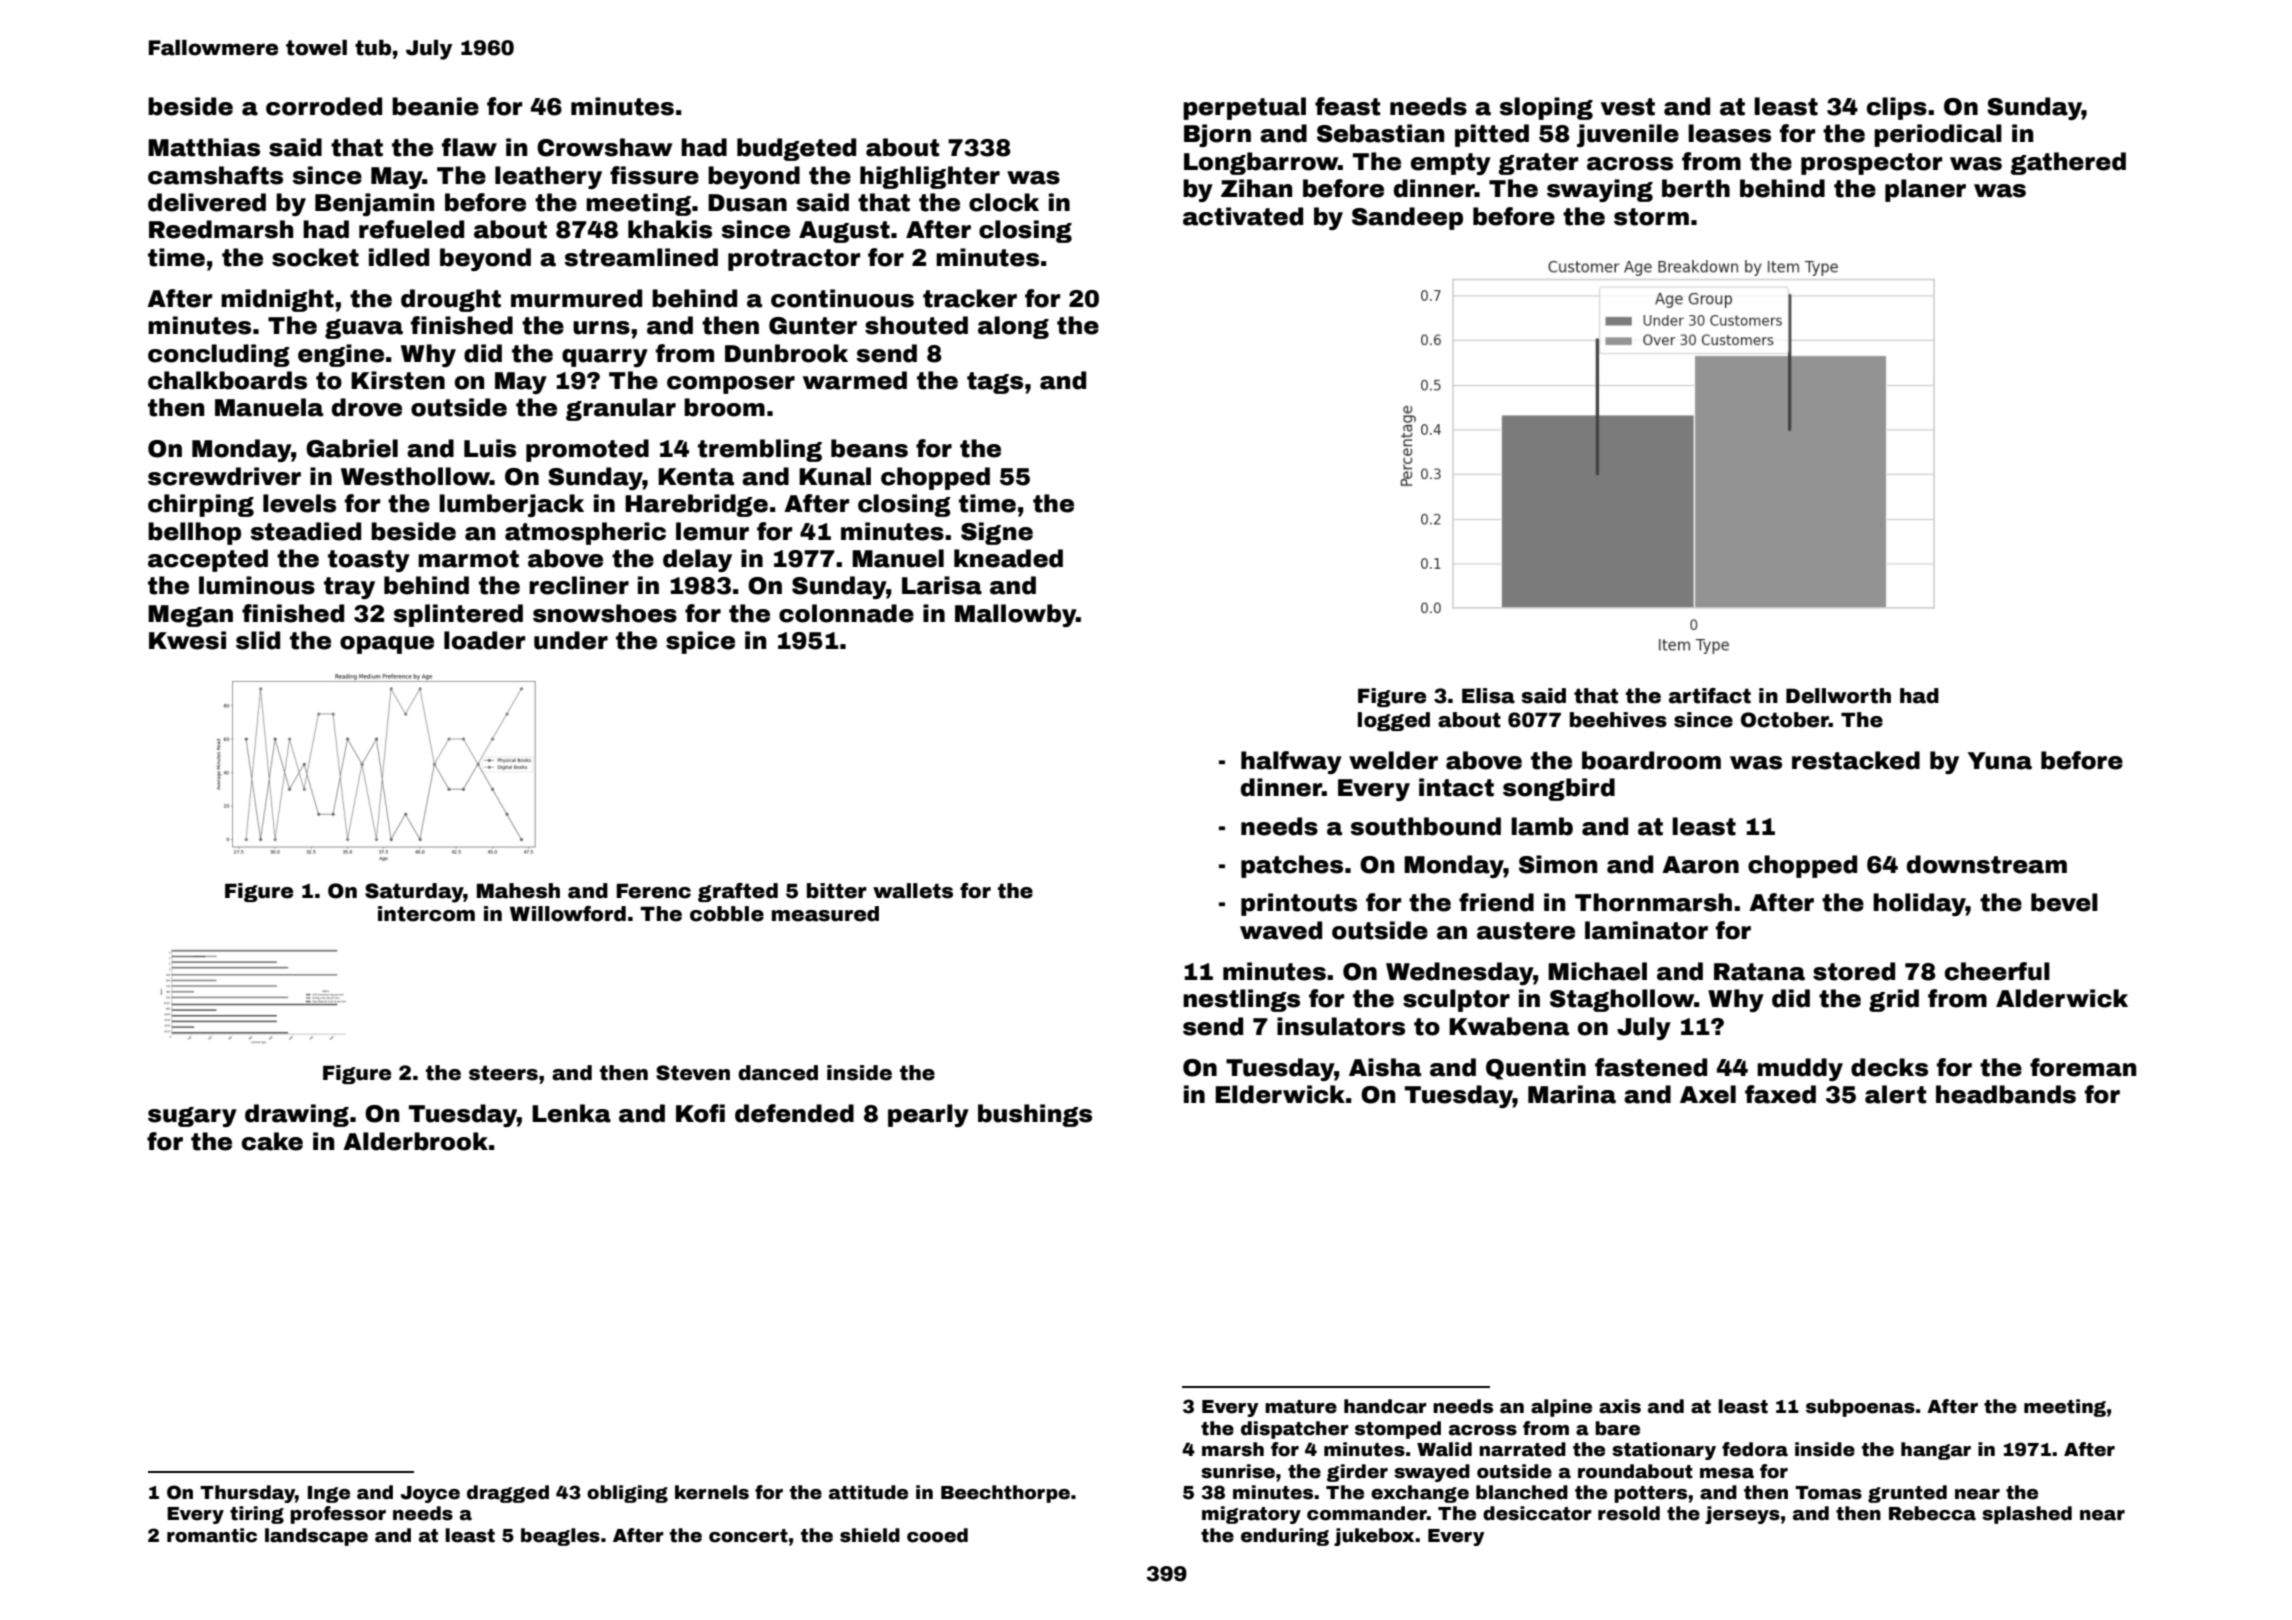 The height and width of the image is (1620, 2292). Describe the element at coordinates (1897, 108) in the image. I see `clips` at that location.
